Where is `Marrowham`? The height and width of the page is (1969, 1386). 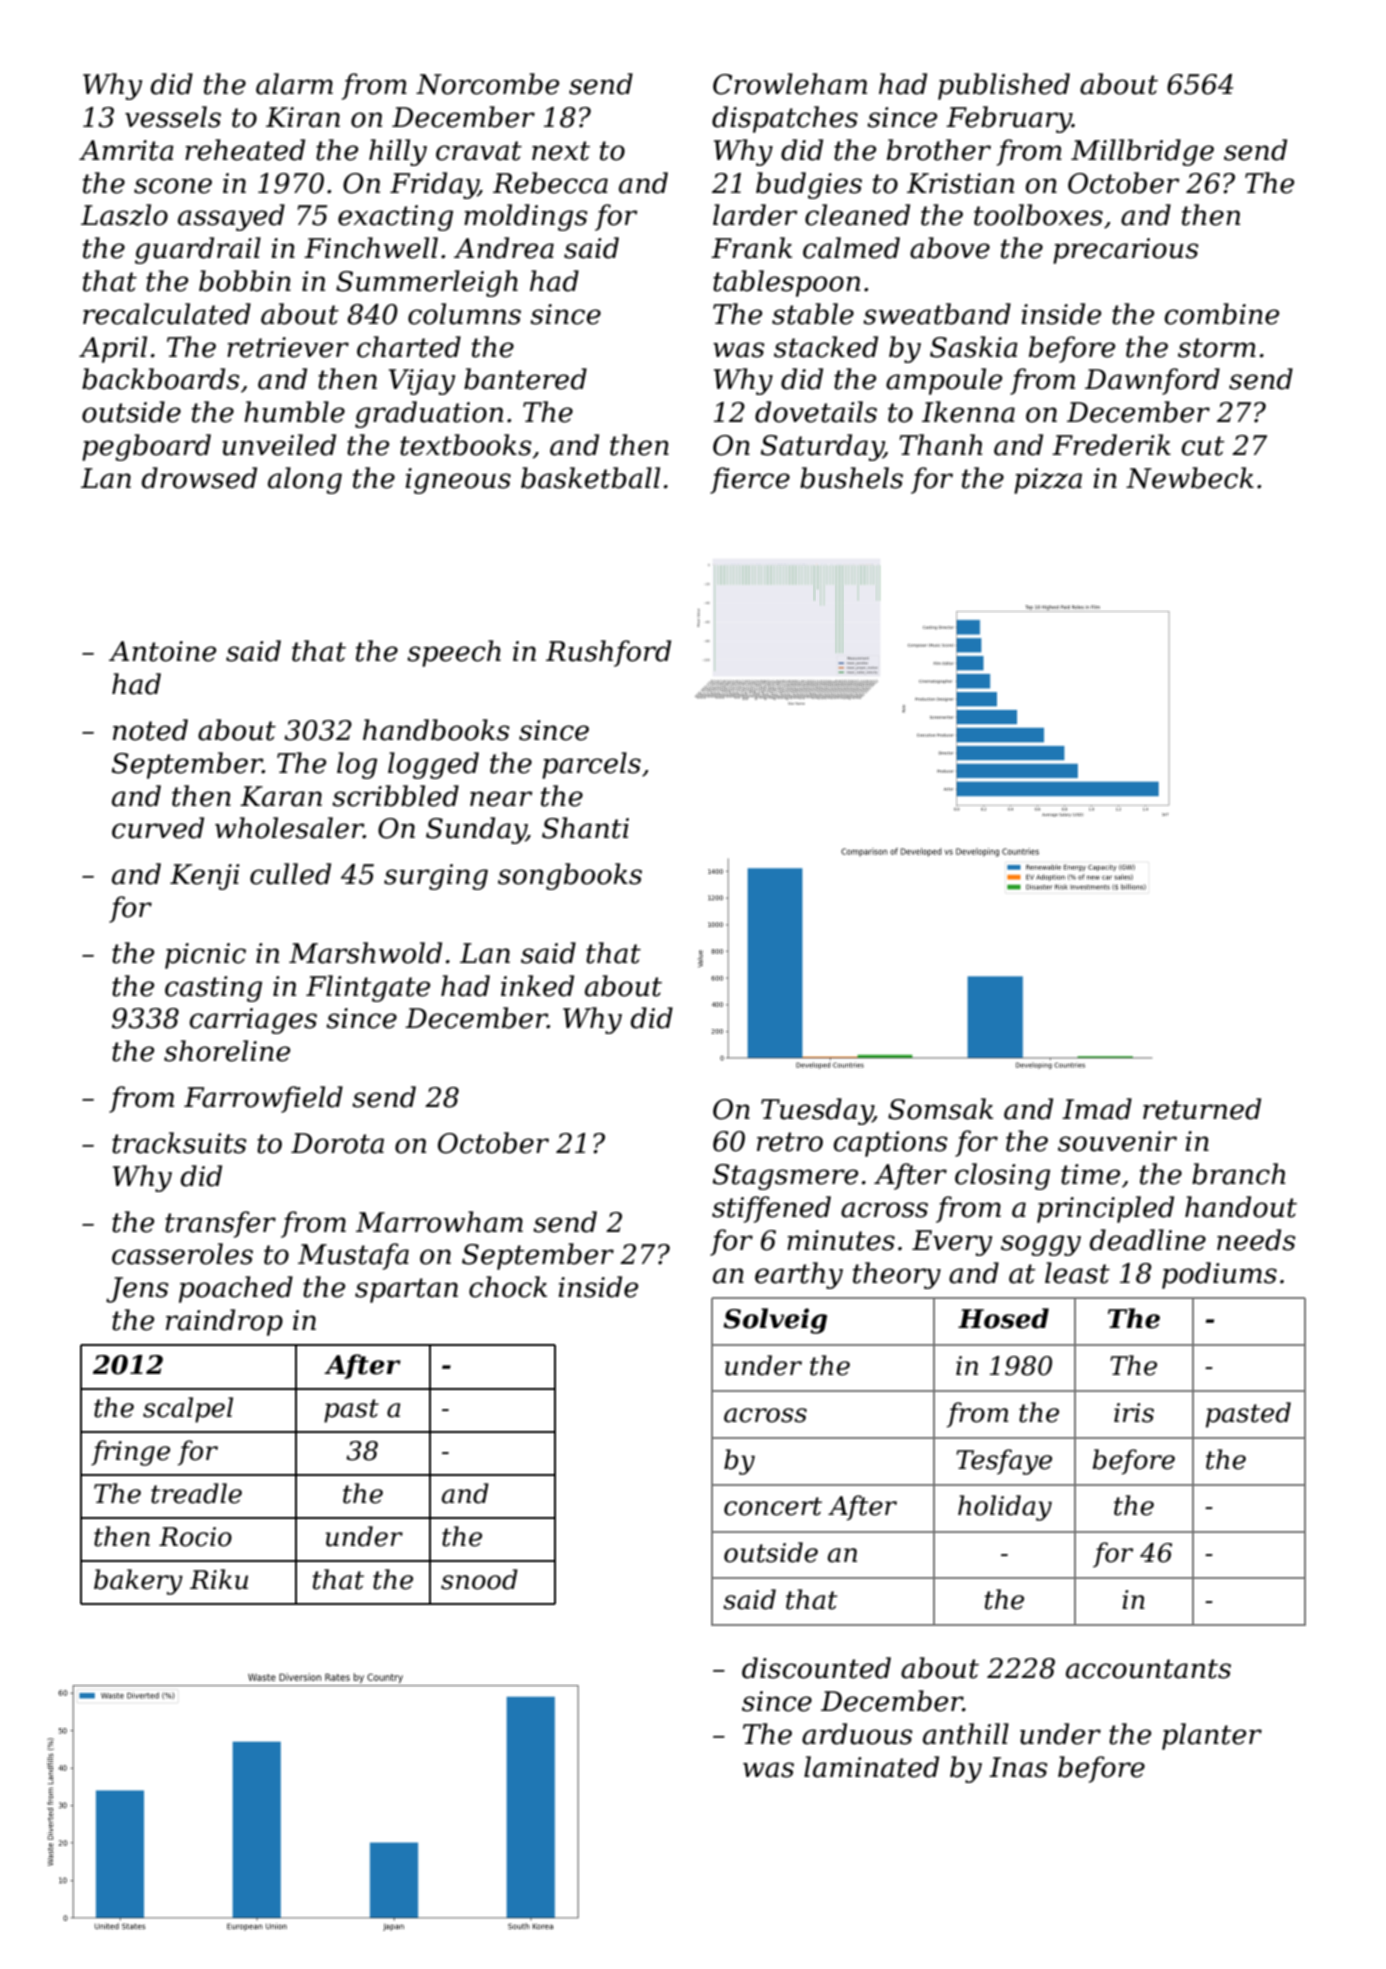 Marrowham is located at coordinates (439, 1222).
